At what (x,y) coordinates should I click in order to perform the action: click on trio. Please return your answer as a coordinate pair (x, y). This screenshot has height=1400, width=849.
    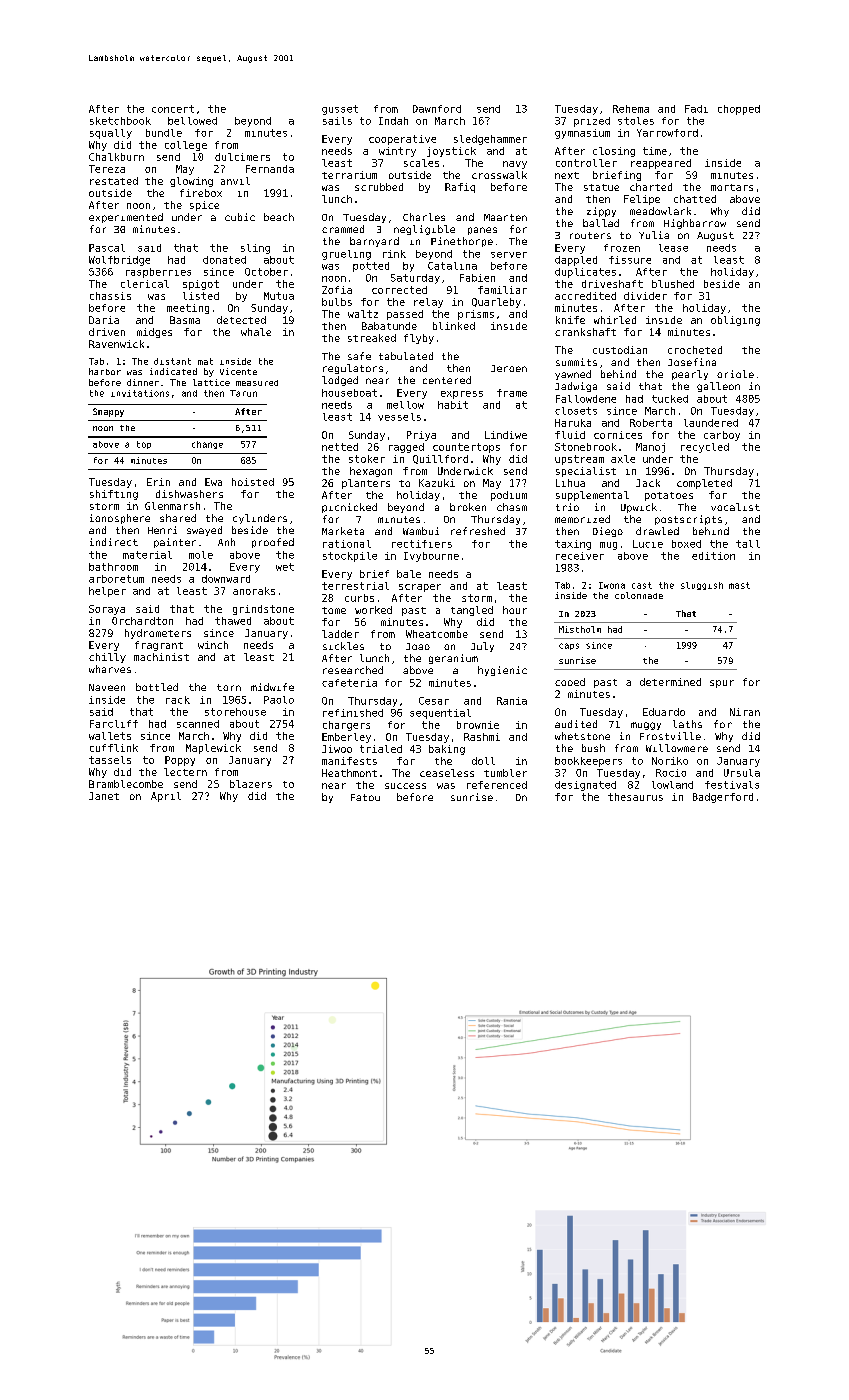
    Looking at the image, I should click on (567, 507).
